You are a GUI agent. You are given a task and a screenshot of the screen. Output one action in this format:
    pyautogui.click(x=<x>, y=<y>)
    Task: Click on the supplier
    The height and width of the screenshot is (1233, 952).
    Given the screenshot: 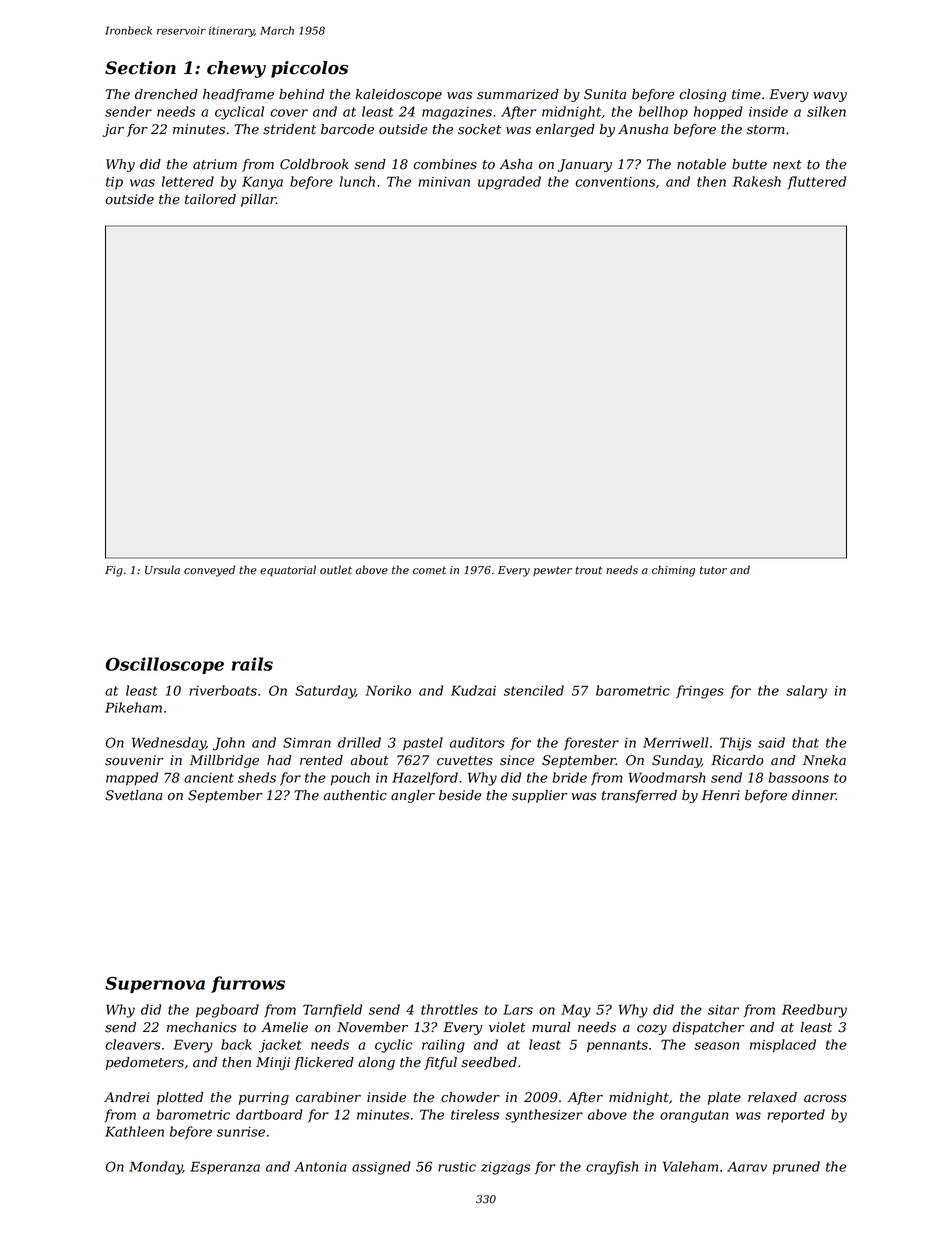 What is the action you would take?
    pyautogui.click(x=539, y=796)
